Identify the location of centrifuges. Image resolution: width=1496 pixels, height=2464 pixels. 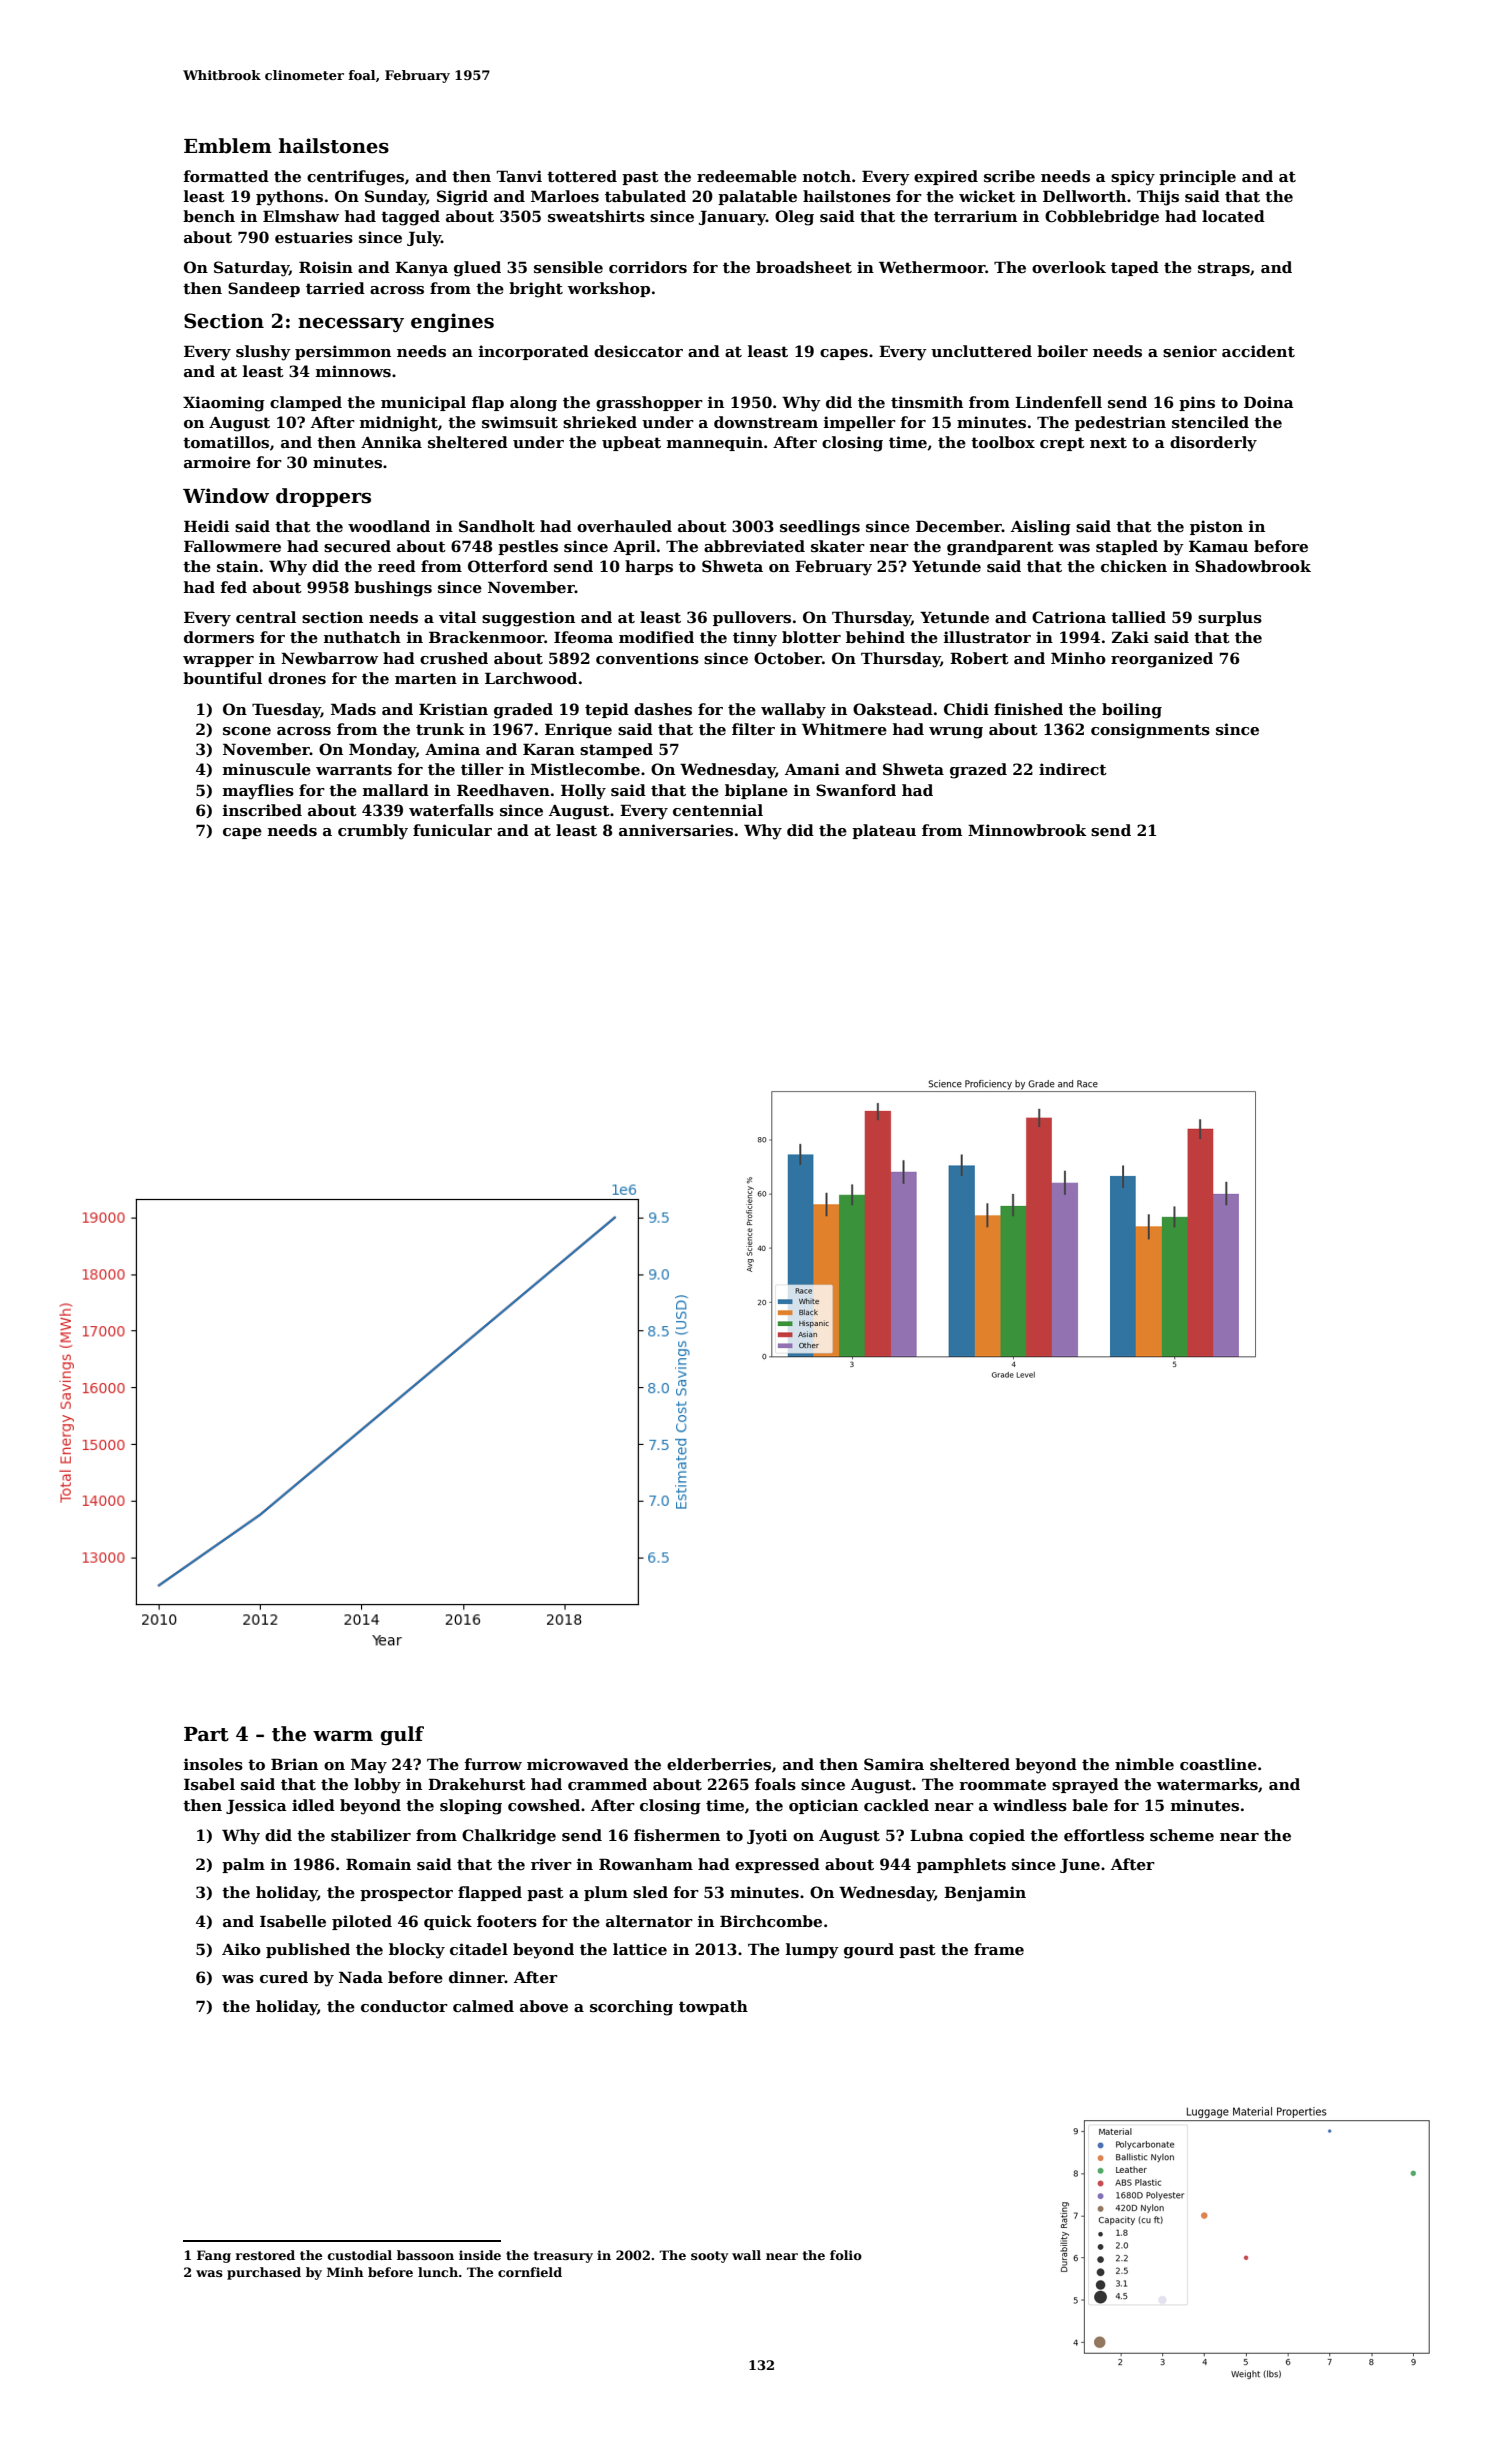
(355, 178).
